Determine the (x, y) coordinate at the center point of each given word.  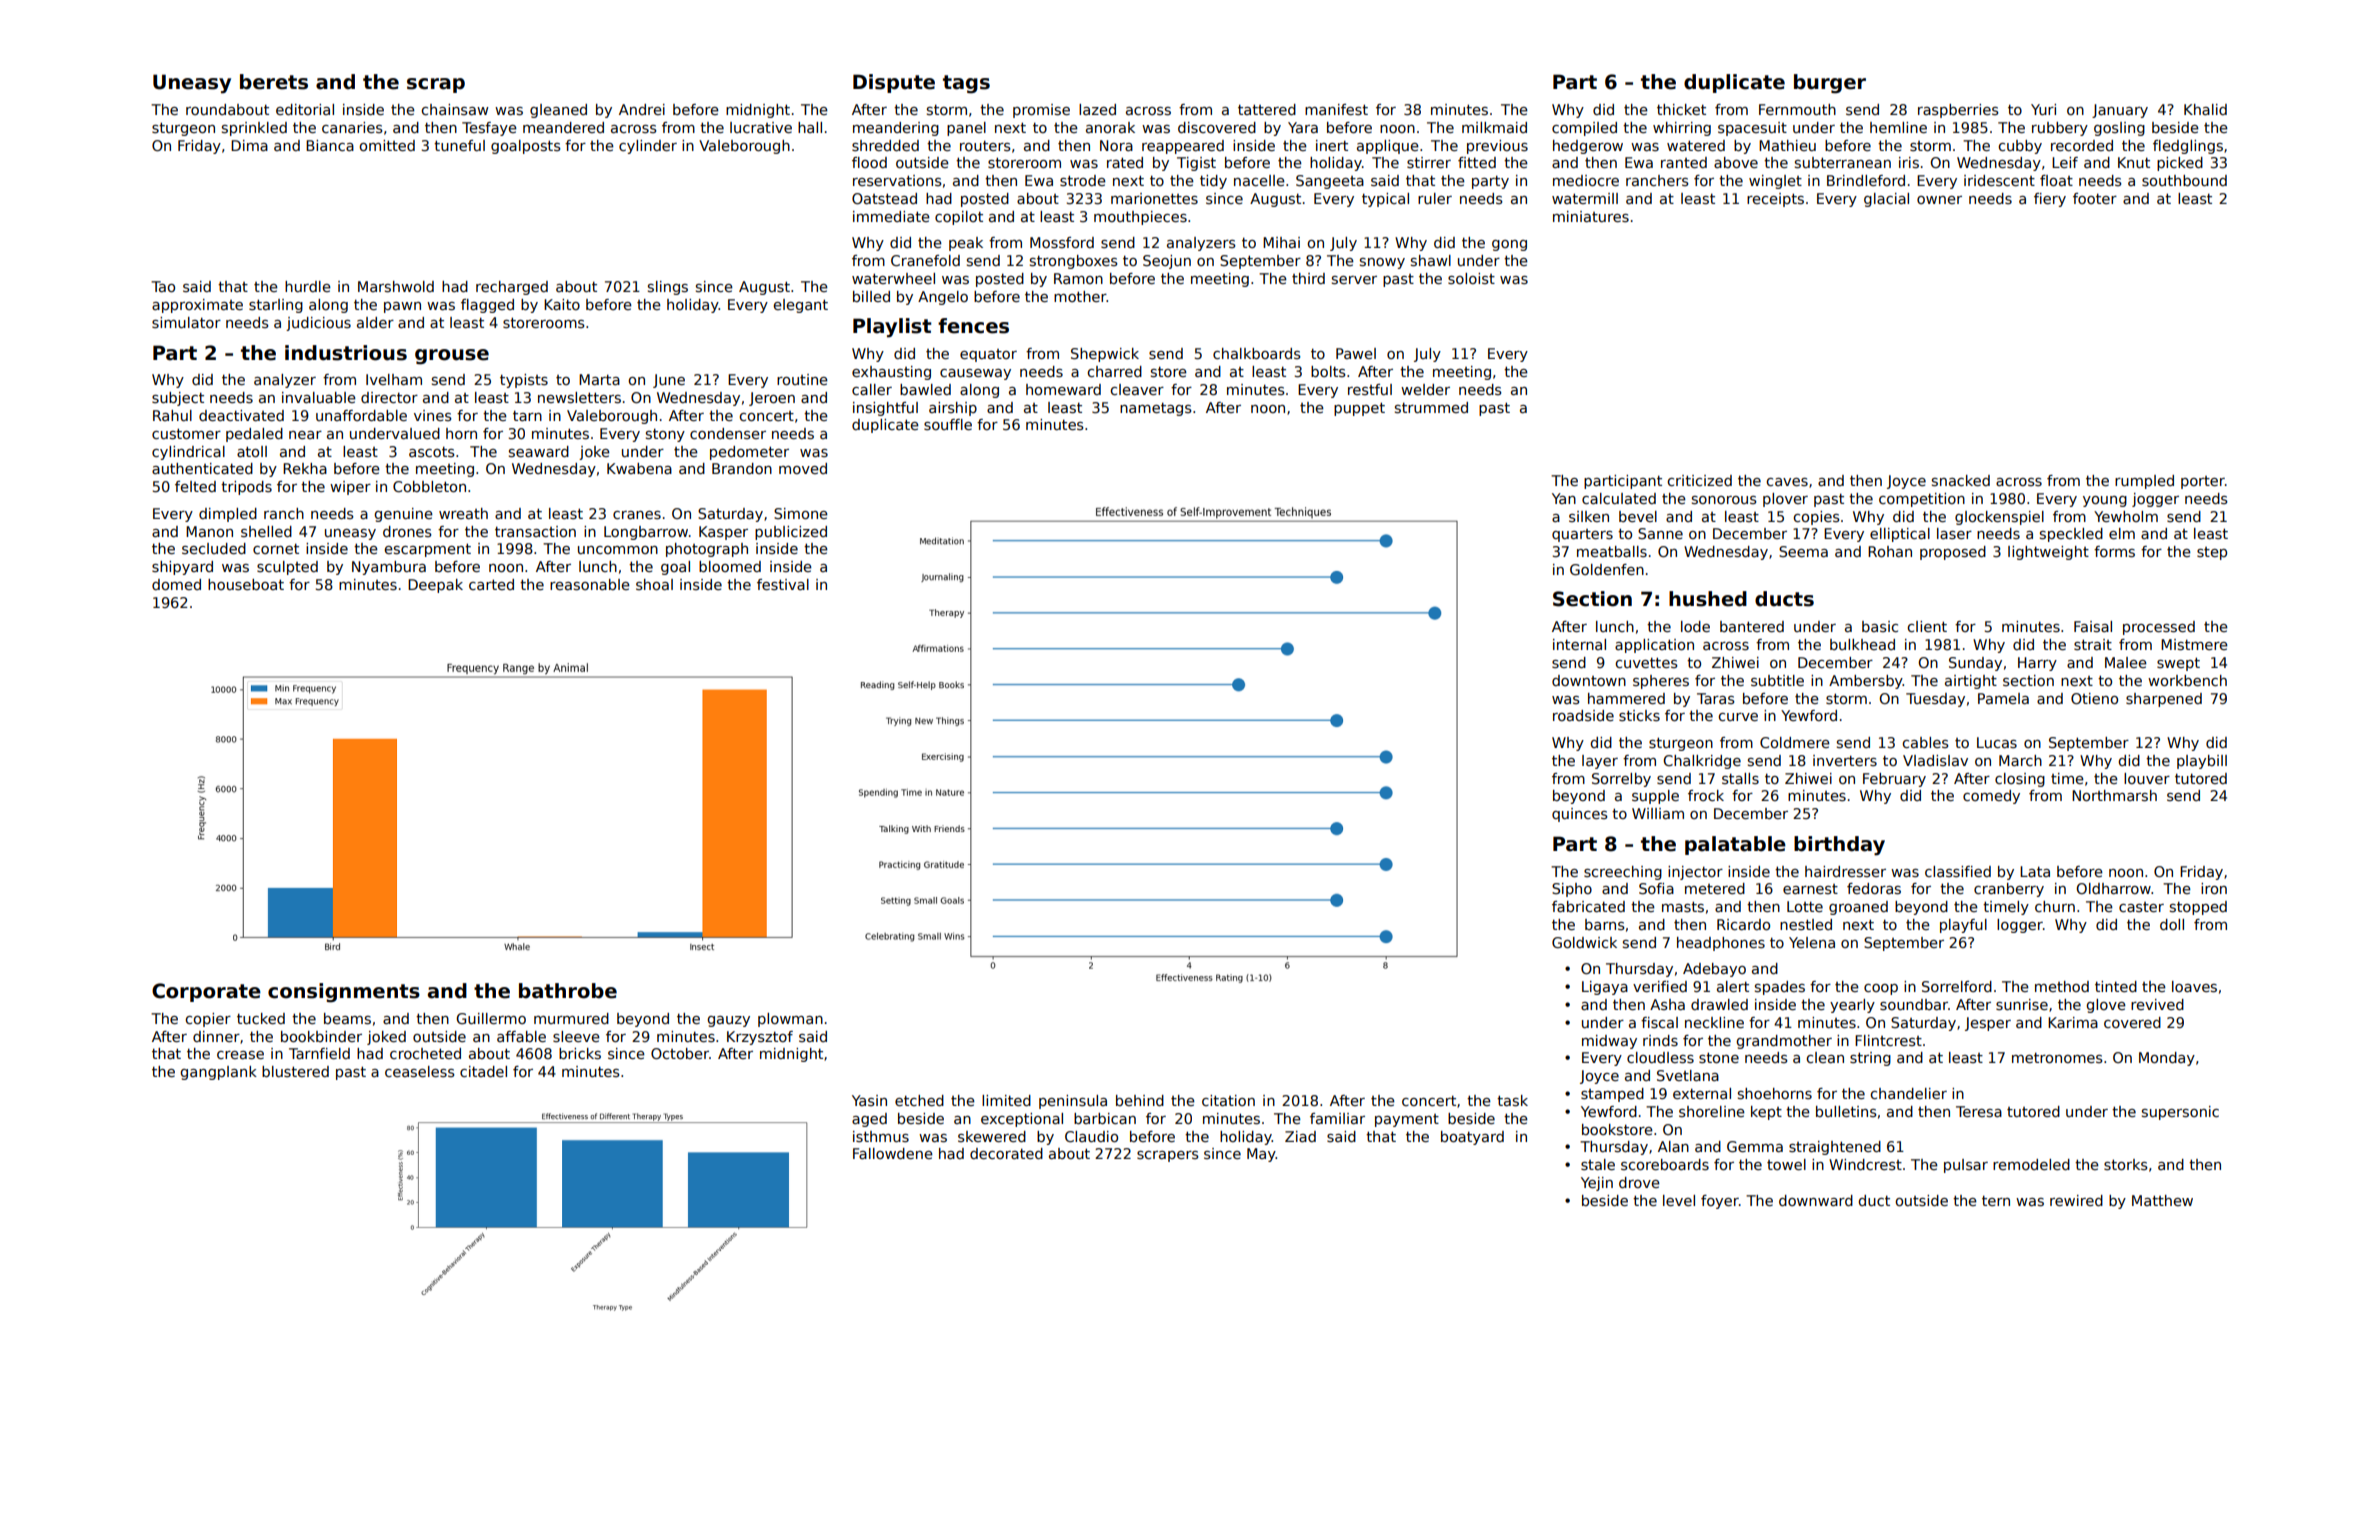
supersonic (2180, 1113)
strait (2093, 644)
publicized (791, 533)
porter (2203, 482)
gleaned (558, 111)
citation (1228, 1100)
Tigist (1196, 164)
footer (2095, 198)
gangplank (218, 1073)
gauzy (728, 1021)
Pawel (1356, 353)
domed (176, 584)
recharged (512, 288)
